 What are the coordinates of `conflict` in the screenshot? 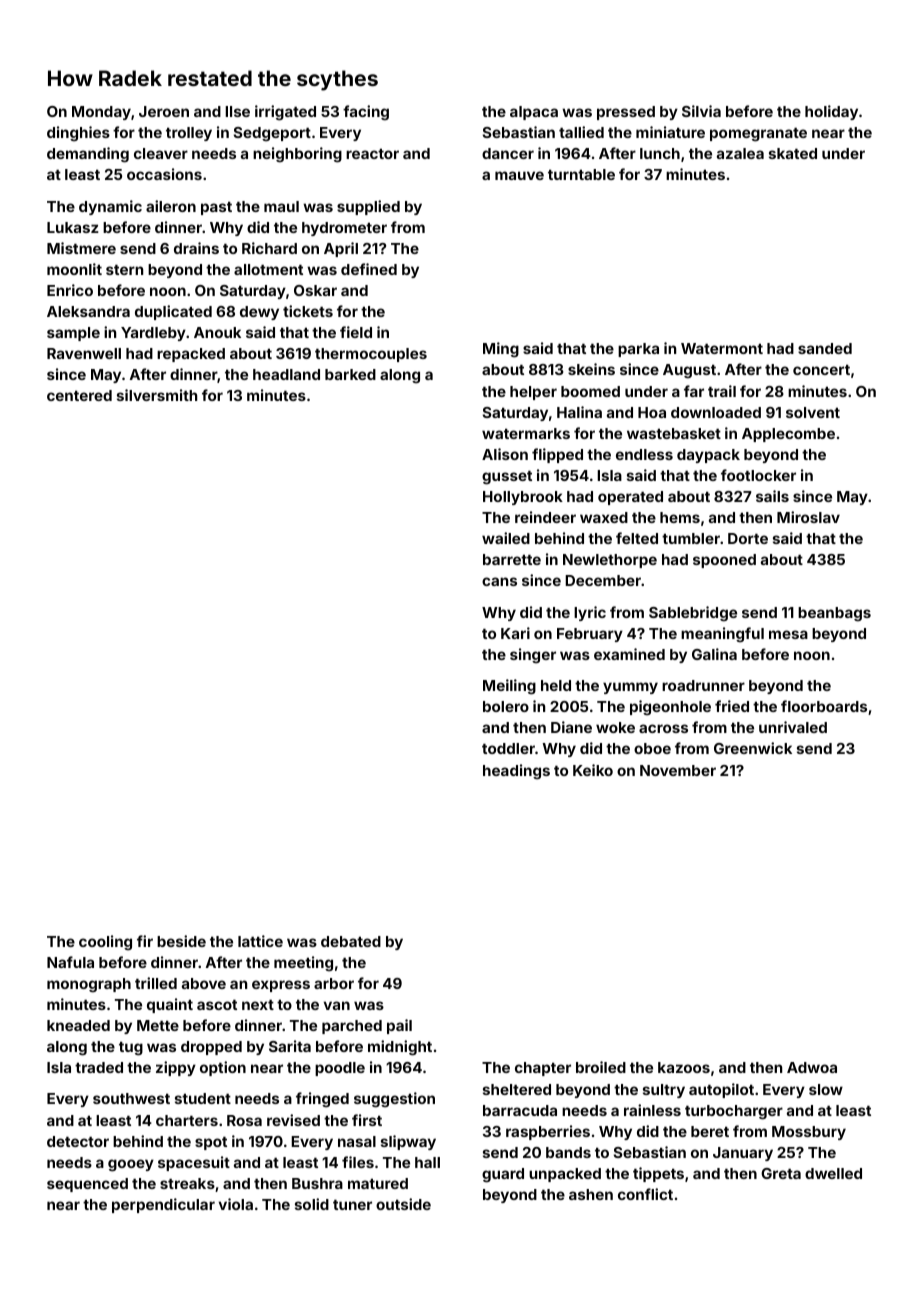 It's located at (645, 1194).
